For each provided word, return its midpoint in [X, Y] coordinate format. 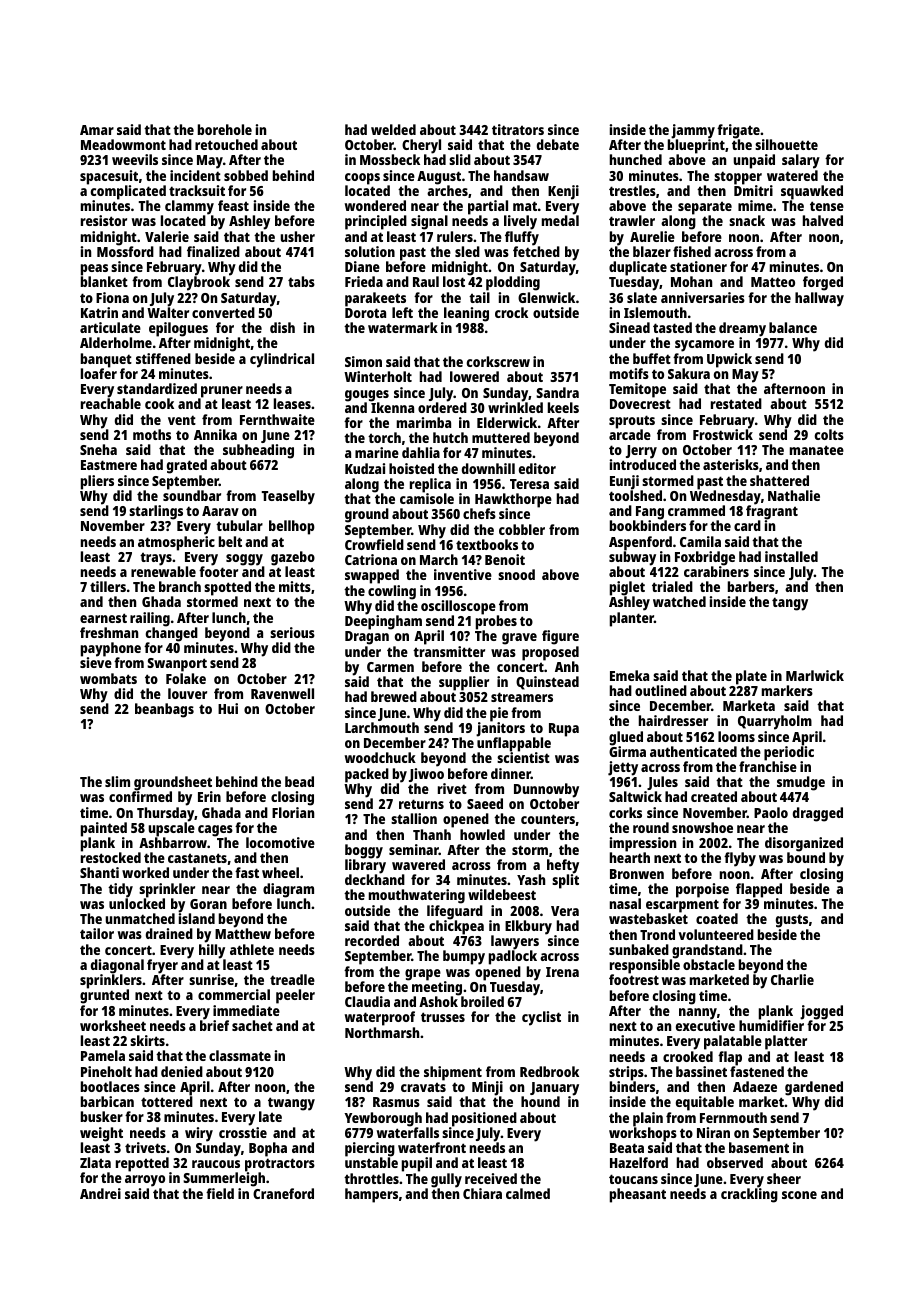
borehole [225, 129]
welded [393, 129]
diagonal [117, 966]
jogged [821, 1012]
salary [801, 161]
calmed [528, 1193]
